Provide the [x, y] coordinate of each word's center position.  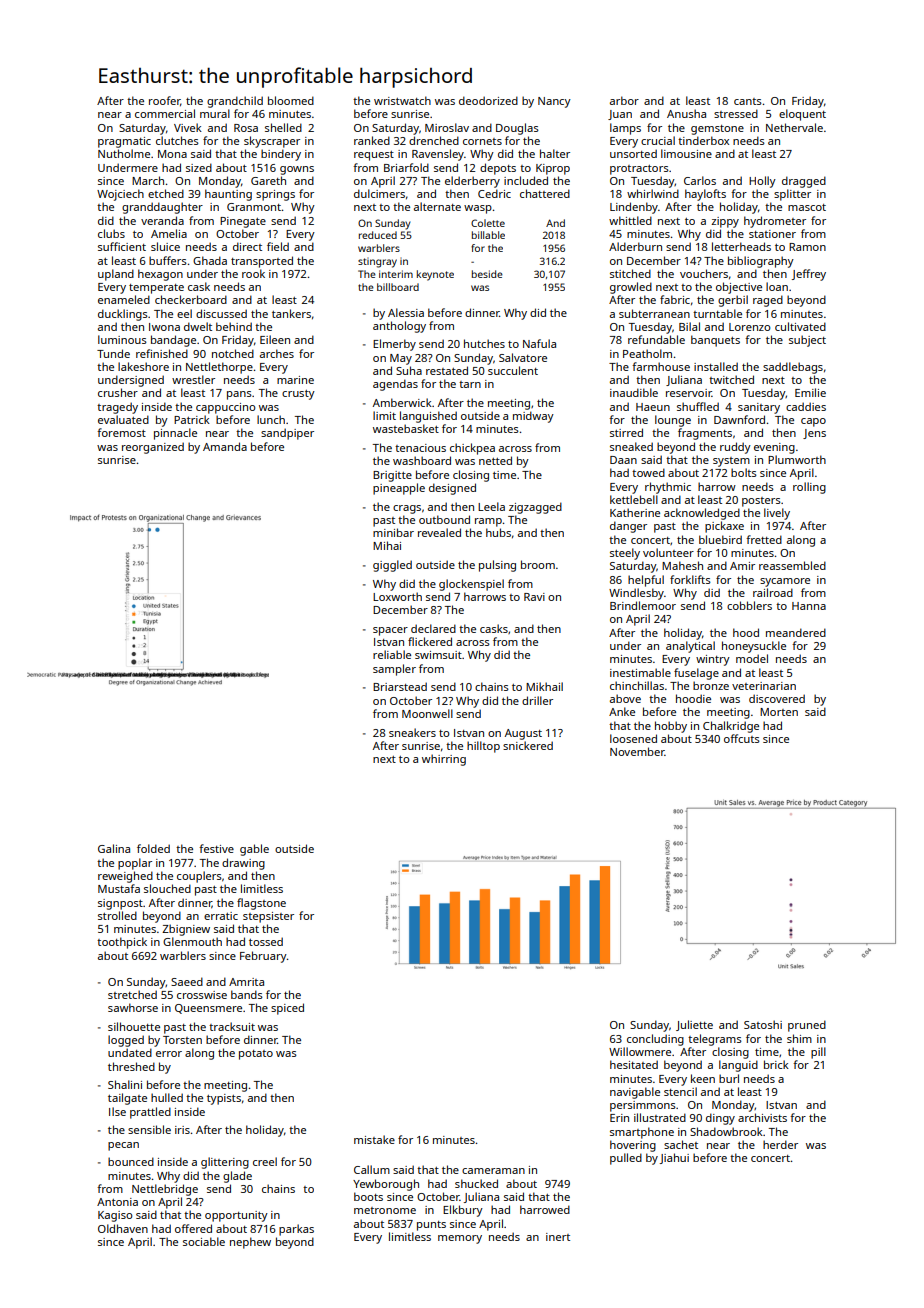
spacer [390, 631]
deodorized [488, 100]
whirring [444, 760]
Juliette [694, 1025]
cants [748, 101]
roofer [164, 100]
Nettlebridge [165, 1190]
